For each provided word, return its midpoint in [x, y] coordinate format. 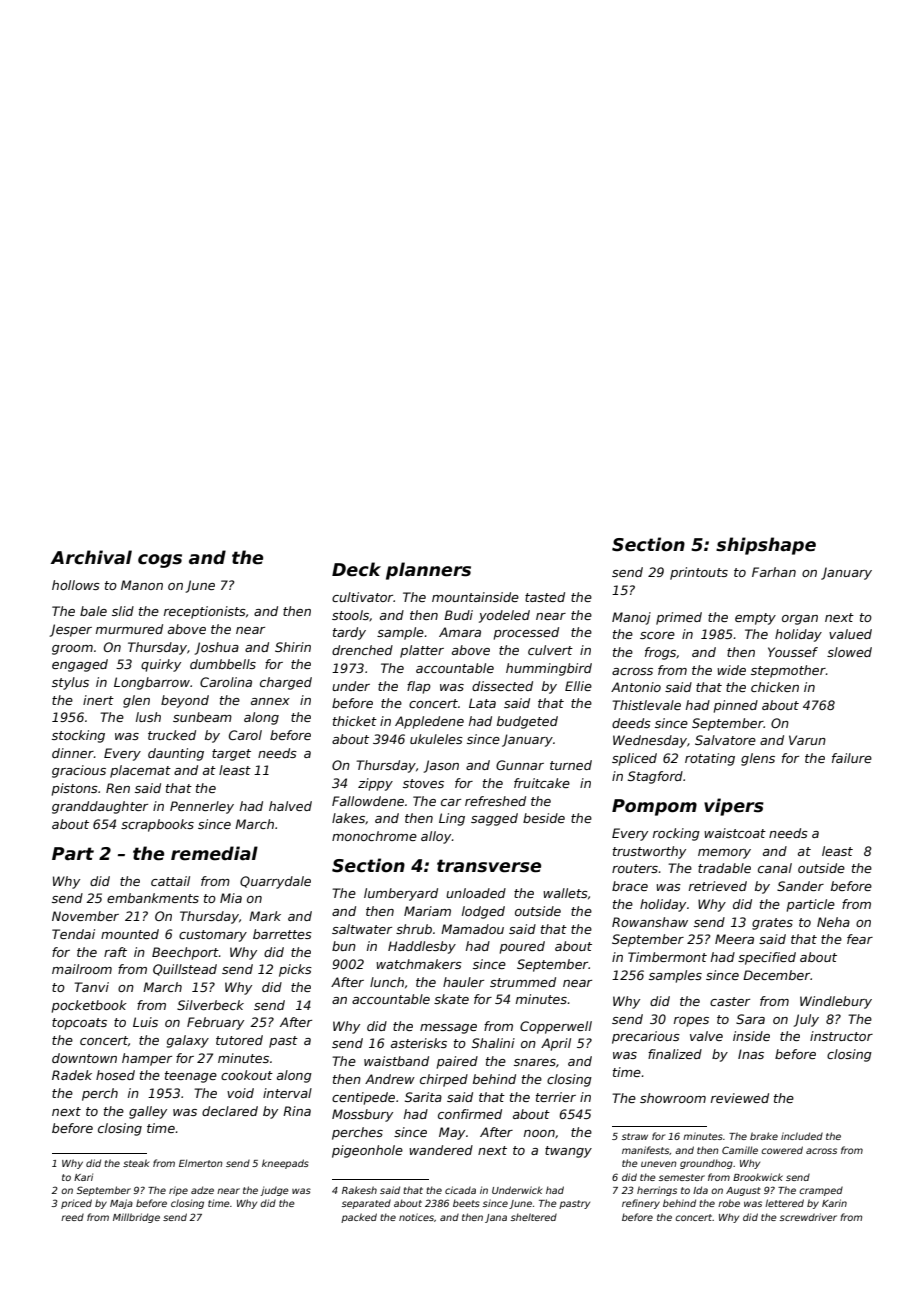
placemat [140, 771]
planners [428, 571]
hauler [463, 982]
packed [359, 1218]
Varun [807, 740]
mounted [130, 934]
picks [295, 970]
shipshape [766, 546]
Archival [91, 557]
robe [729, 1203]
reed [72, 1217]
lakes [348, 818]
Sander [800, 886]
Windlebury [836, 1002]
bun [344, 946]
